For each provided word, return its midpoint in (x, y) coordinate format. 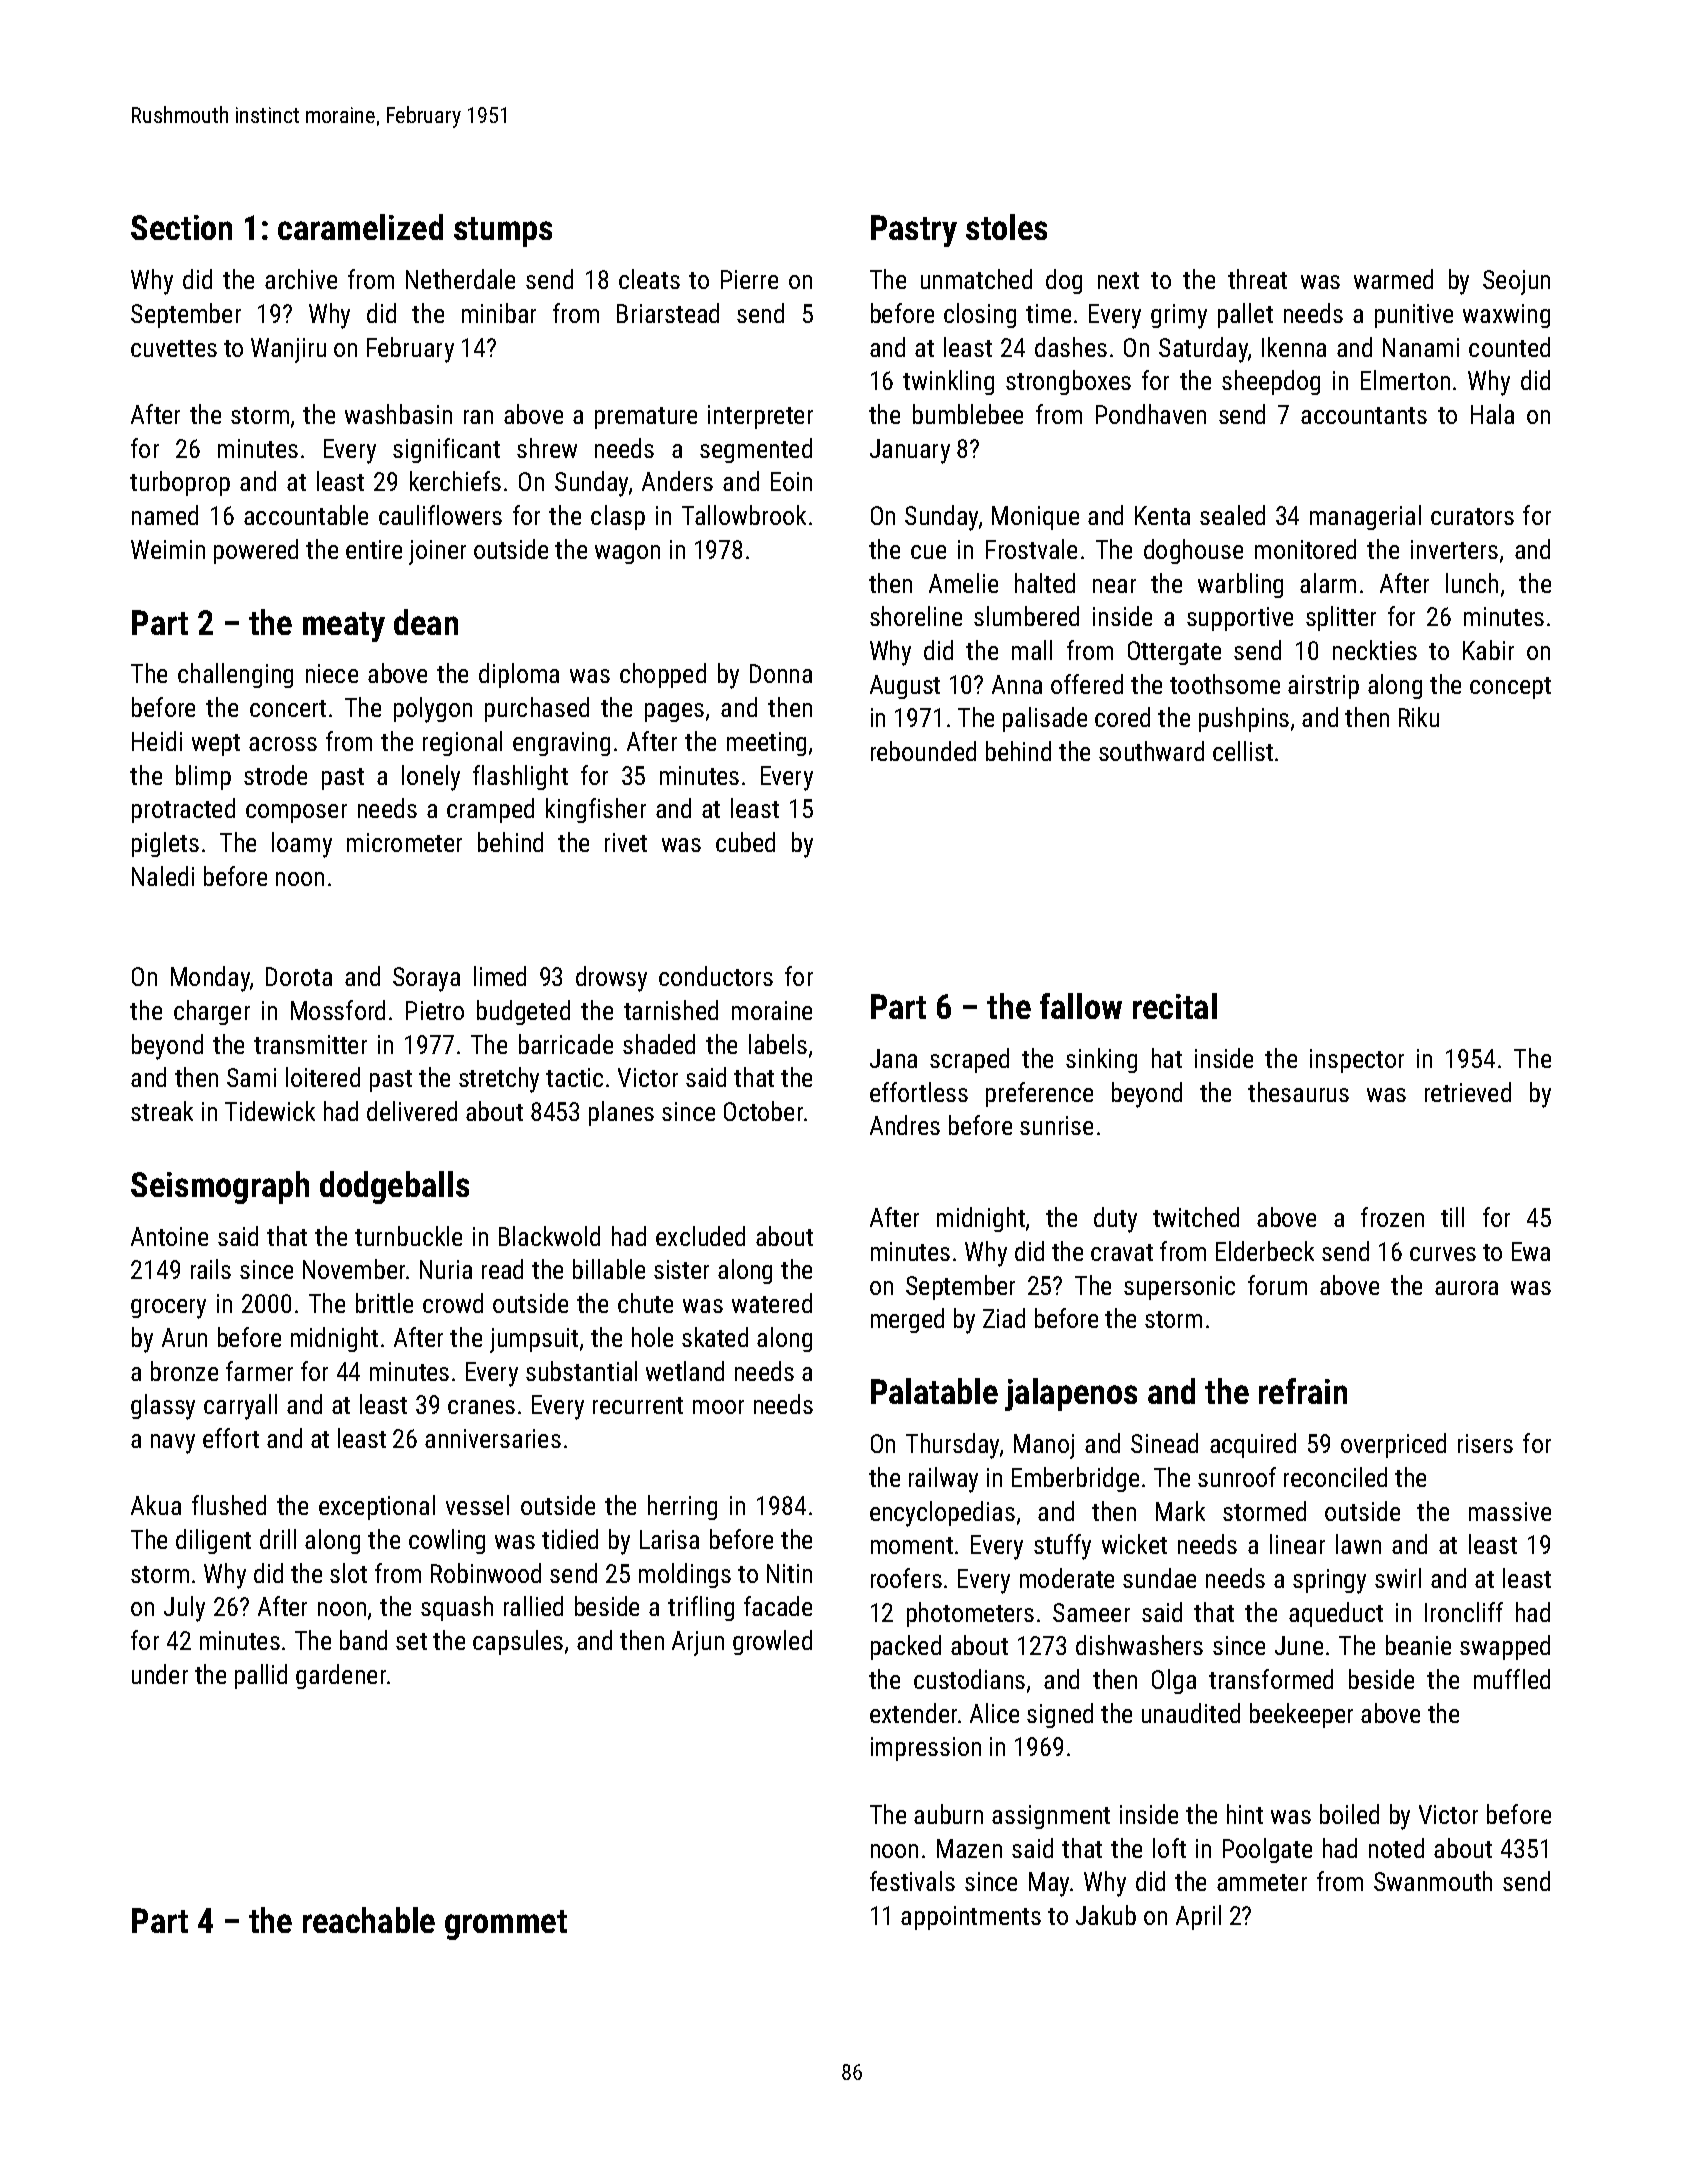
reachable (369, 1920)
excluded (700, 1236)
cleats (649, 279)
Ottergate (1174, 653)
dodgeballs (394, 1187)
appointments (971, 1918)
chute (645, 1303)
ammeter (1262, 1882)
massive (1510, 1511)
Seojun (1516, 282)
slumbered (1026, 616)
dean (426, 622)
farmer (259, 1371)
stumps (503, 232)
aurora (1466, 1288)
